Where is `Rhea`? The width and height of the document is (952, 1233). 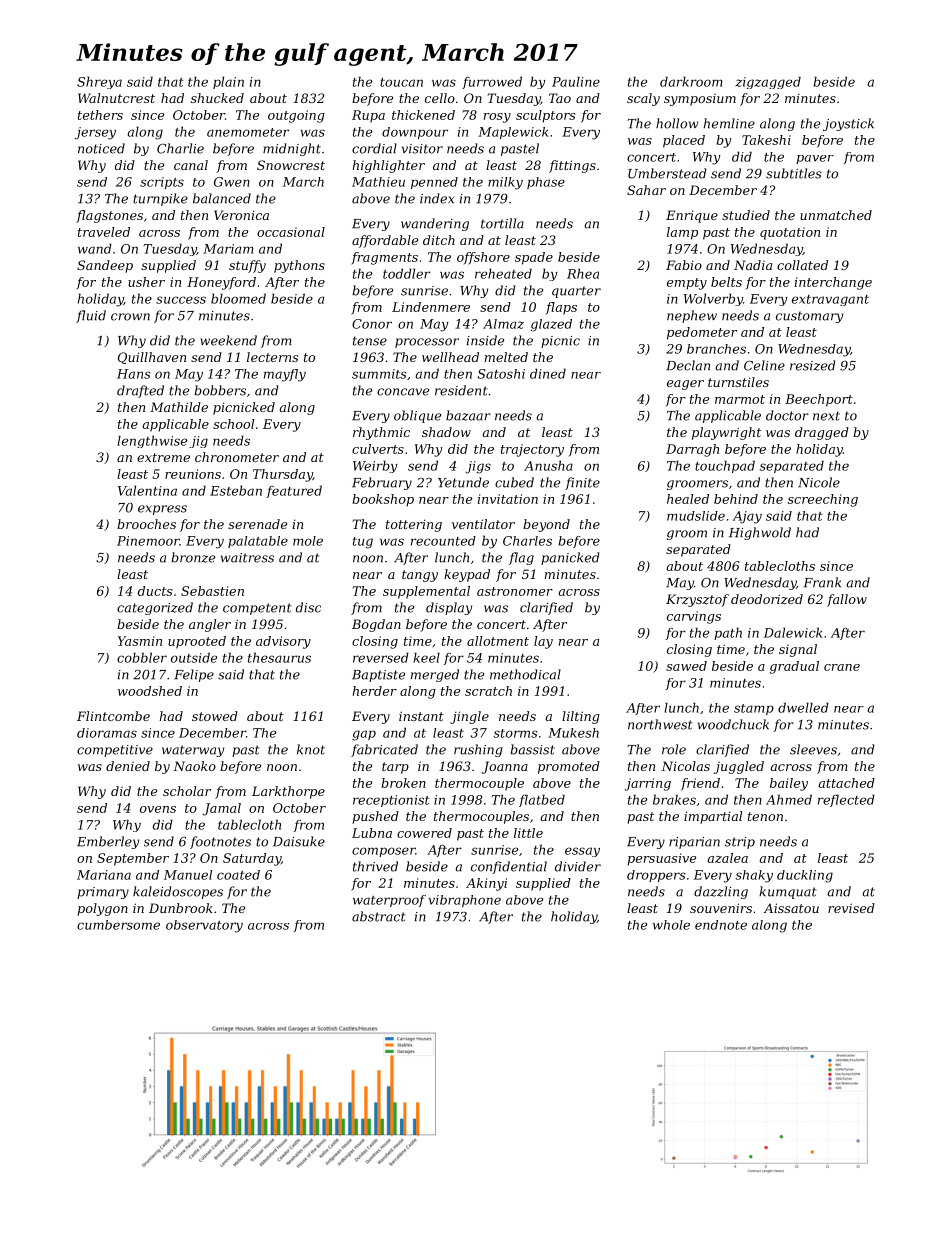 Rhea is located at coordinates (583, 273).
